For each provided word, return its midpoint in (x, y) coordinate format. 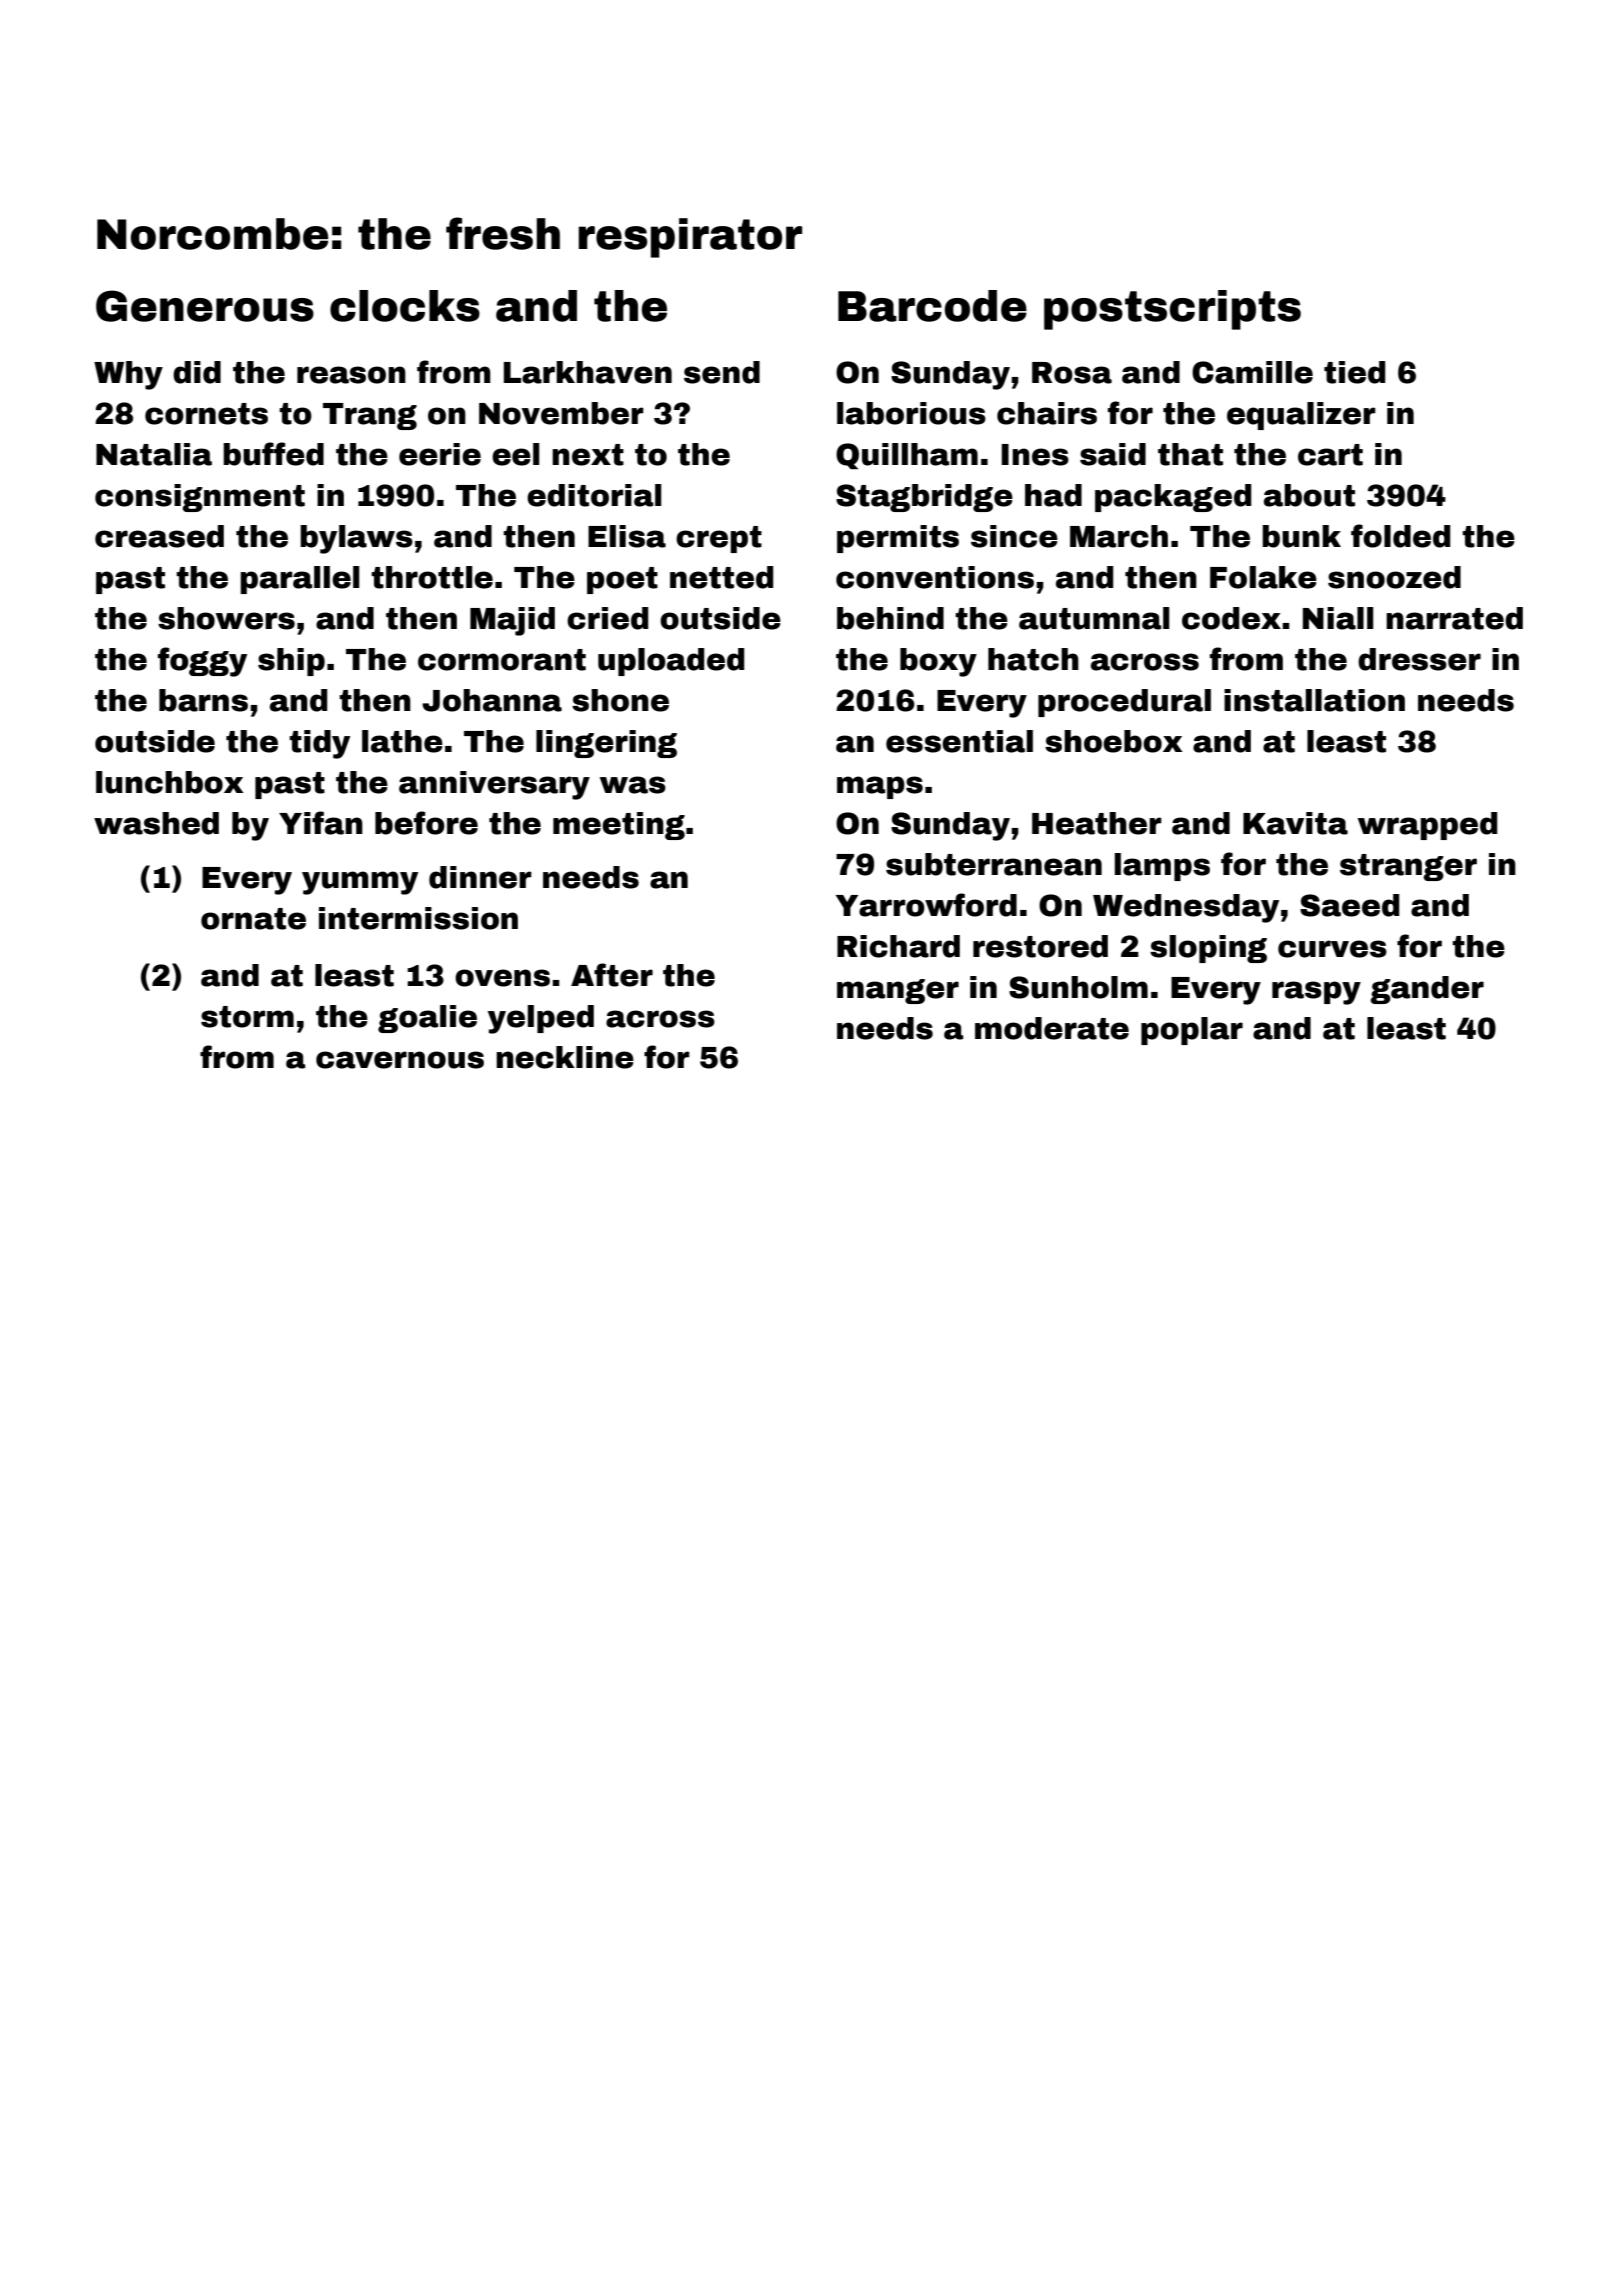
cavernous (400, 1060)
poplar (1192, 1031)
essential (959, 741)
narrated (1454, 618)
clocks (405, 306)
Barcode (932, 306)
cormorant (502, 660)
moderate (1052, 1028)
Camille (1252, 372)
